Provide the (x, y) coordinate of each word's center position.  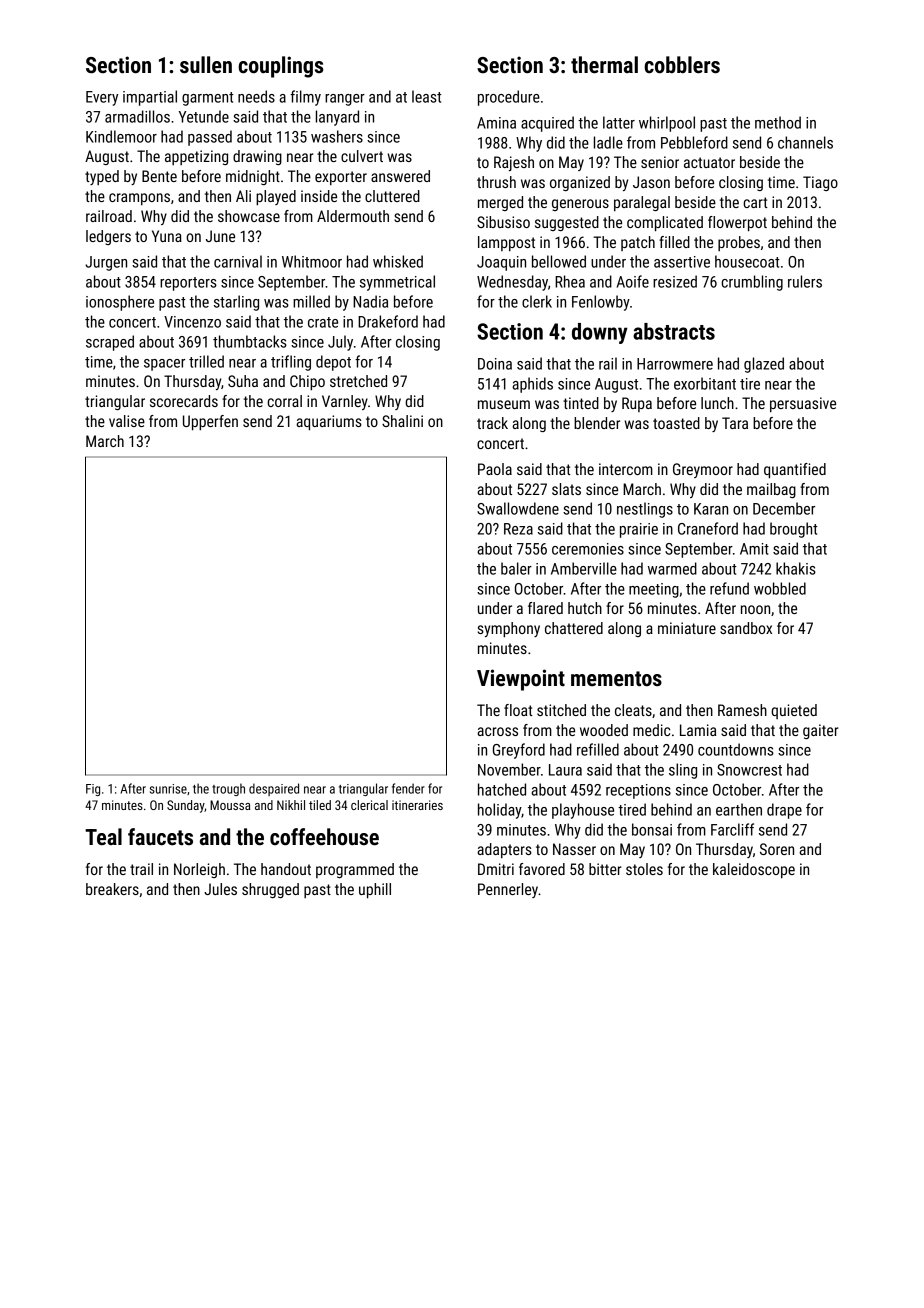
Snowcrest (749, 770)
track (492, 423)
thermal (604, 65)
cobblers (682, 65)
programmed (355, 870)
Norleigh (199, 870)
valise (127, 421)
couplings (280, 67)
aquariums (329, 422)
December (784, 508)
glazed (764, 365)
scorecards (184, 401)
